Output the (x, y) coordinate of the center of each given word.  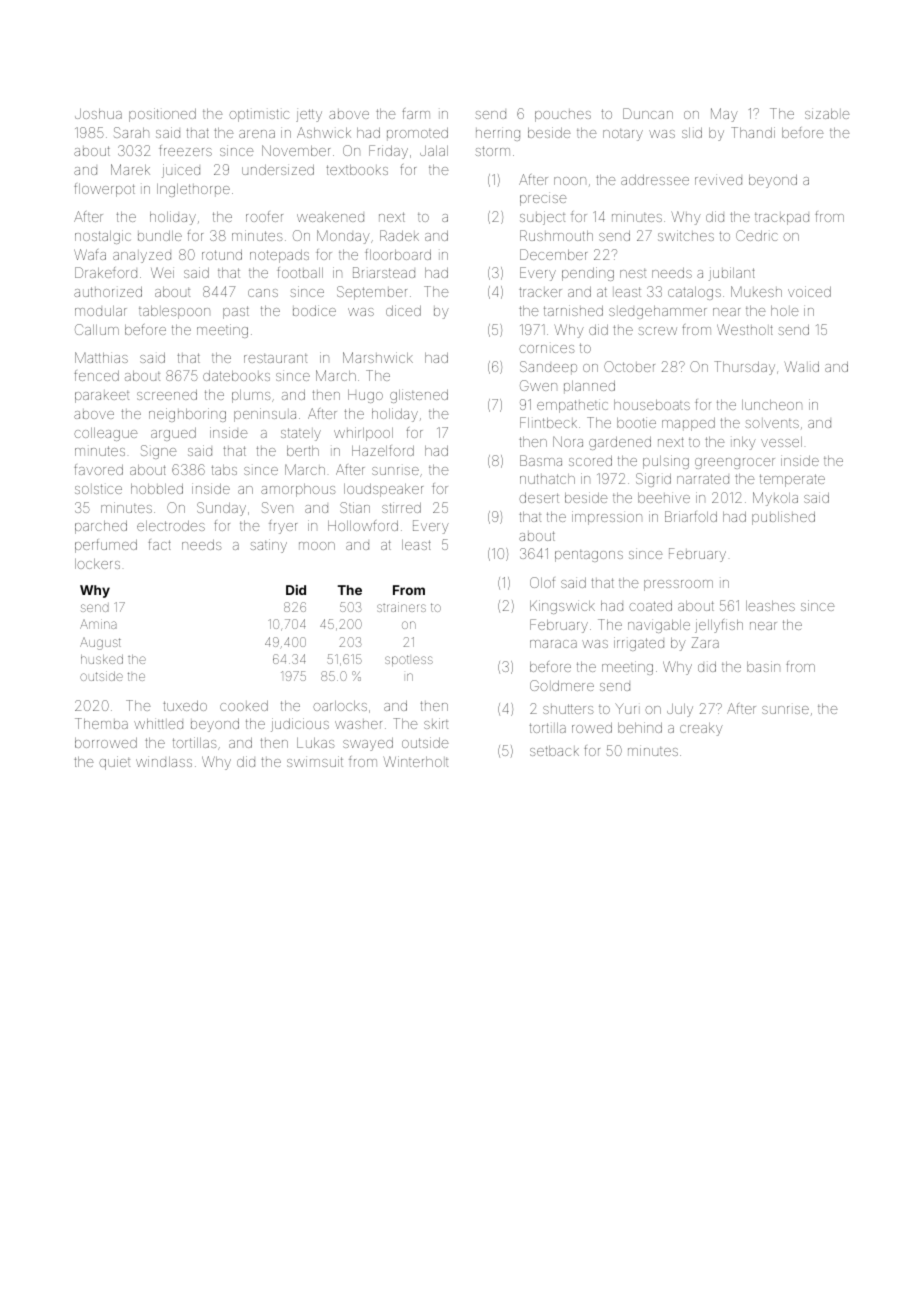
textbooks (357, 170)
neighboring (187, 415)
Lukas (315, 743)
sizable (827, 113)
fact (159, 544)
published (783, 518)
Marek (130, 169)
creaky (701, 729)
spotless (409, 660)
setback (554, 751)
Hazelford (383, 450)
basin (763, 666)
